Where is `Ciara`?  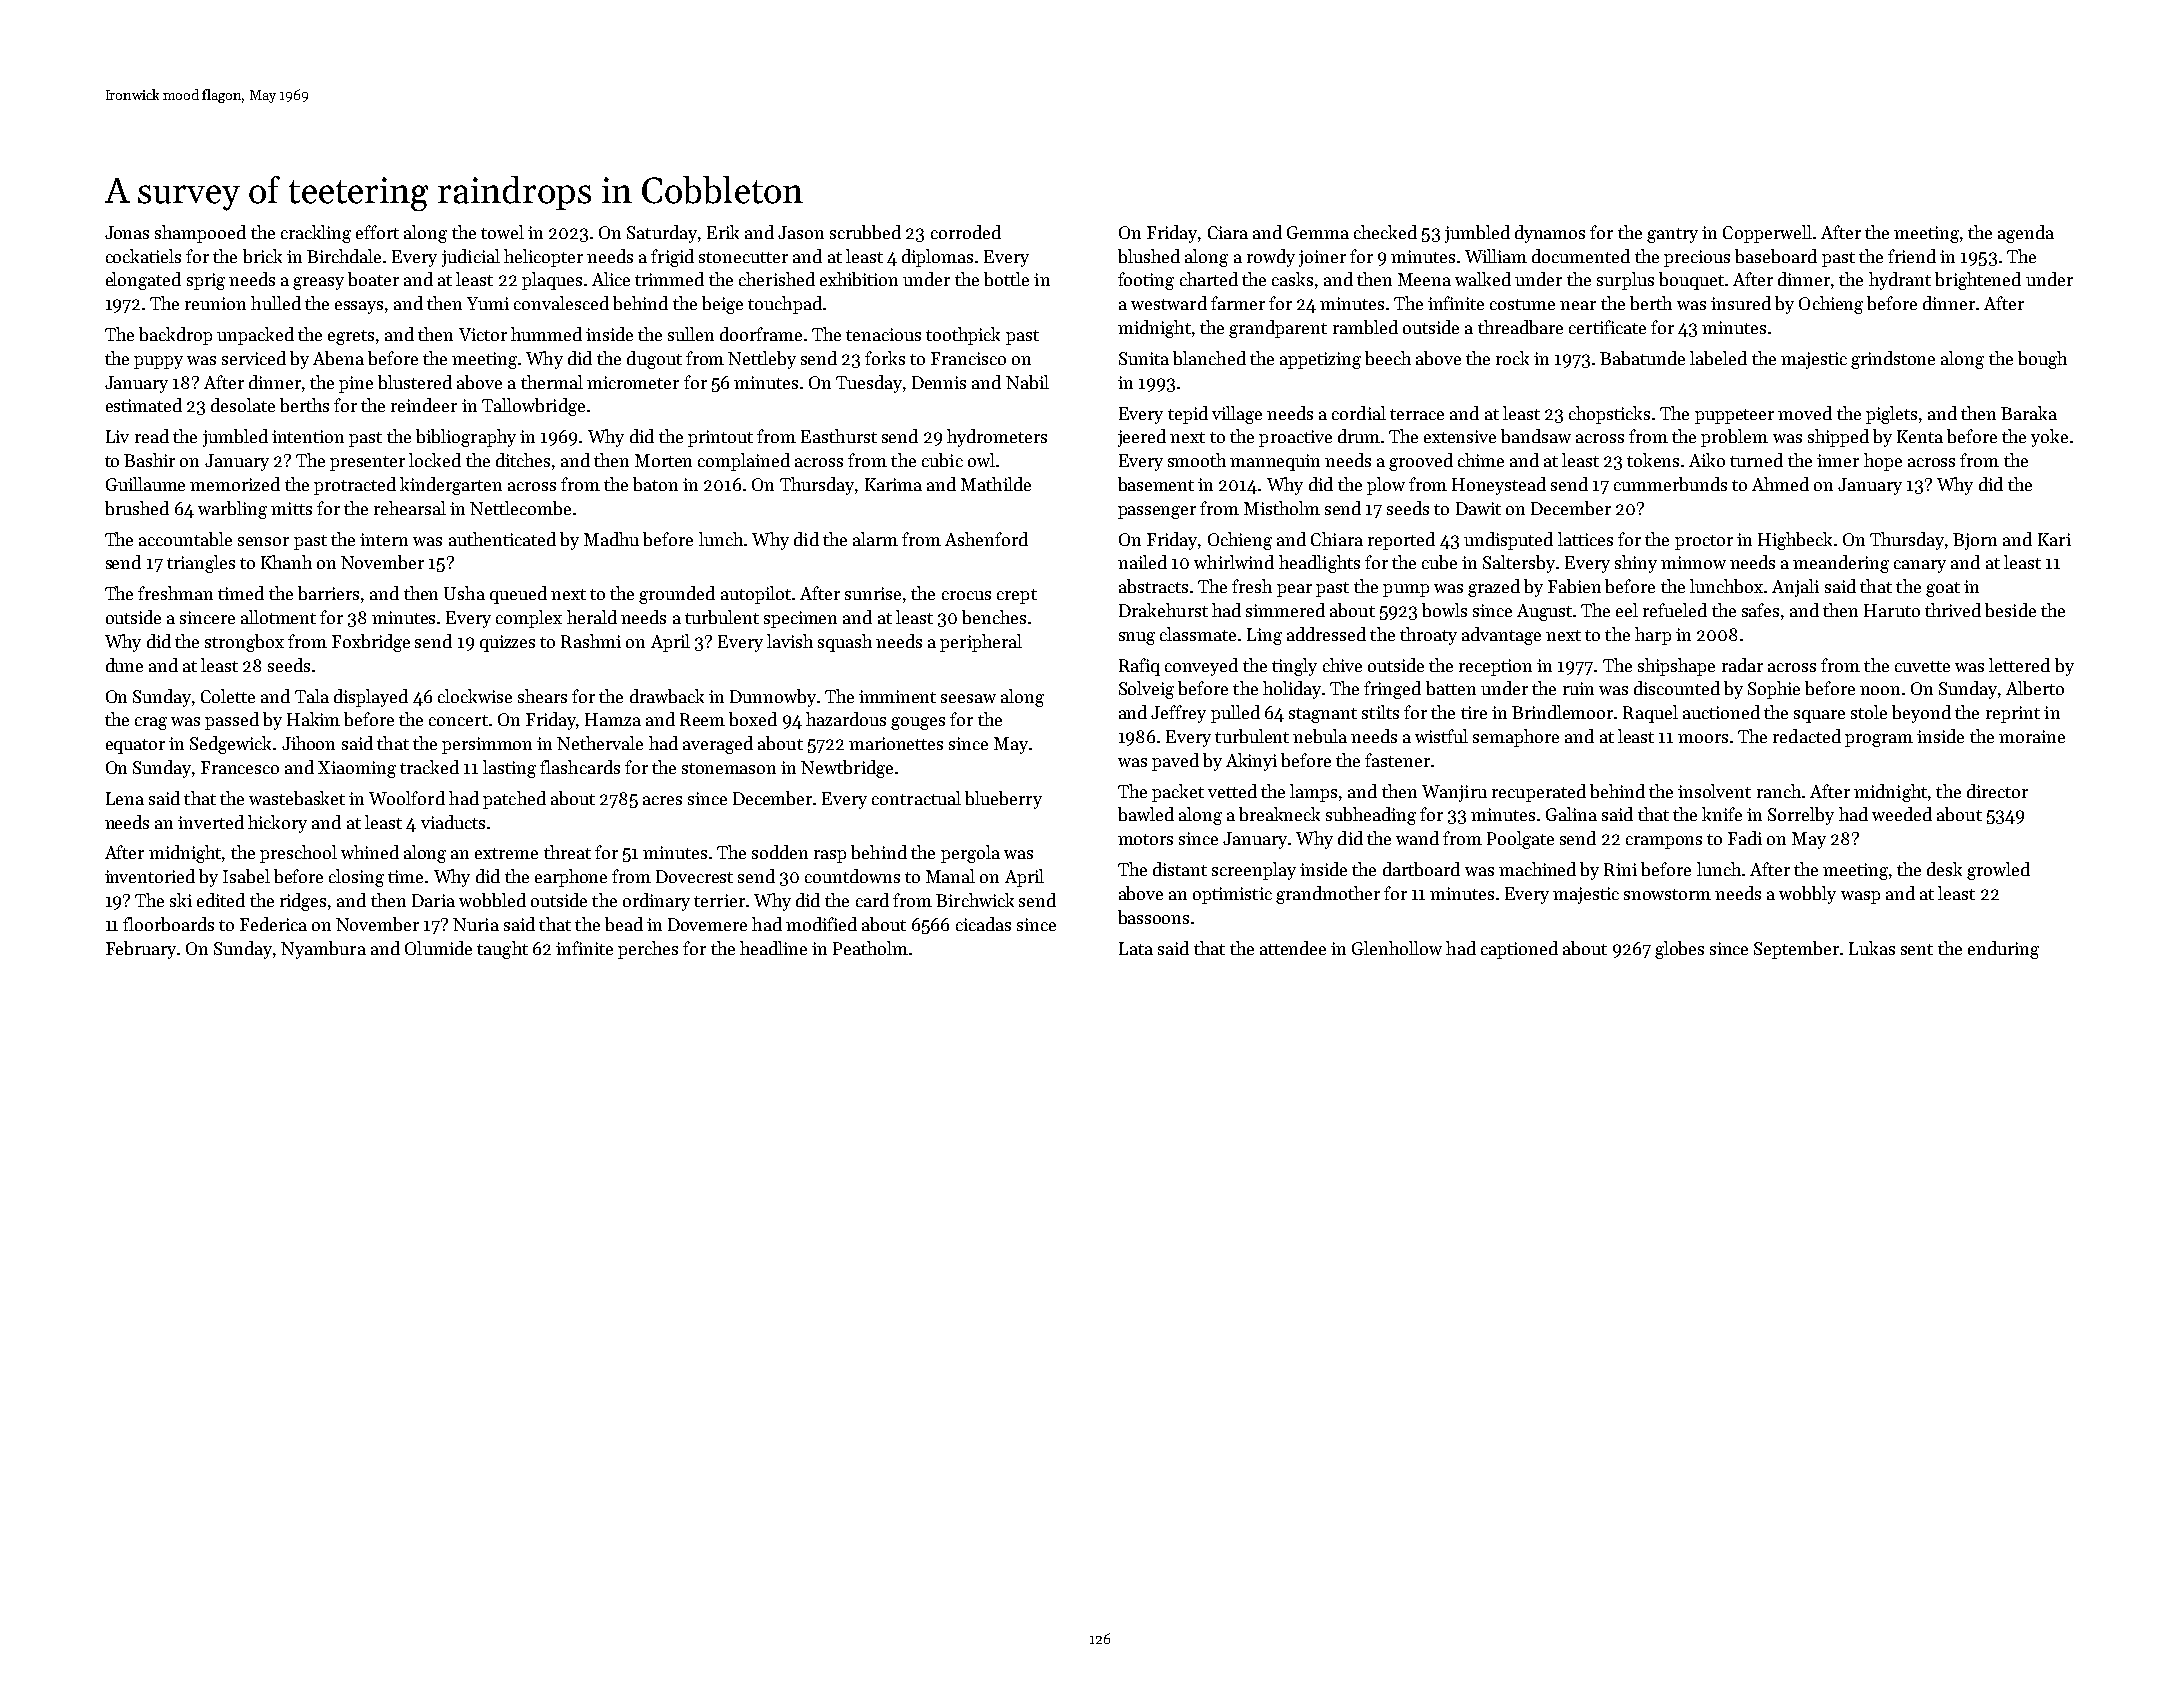 Ciara is located at coordinates (1228, 232).
